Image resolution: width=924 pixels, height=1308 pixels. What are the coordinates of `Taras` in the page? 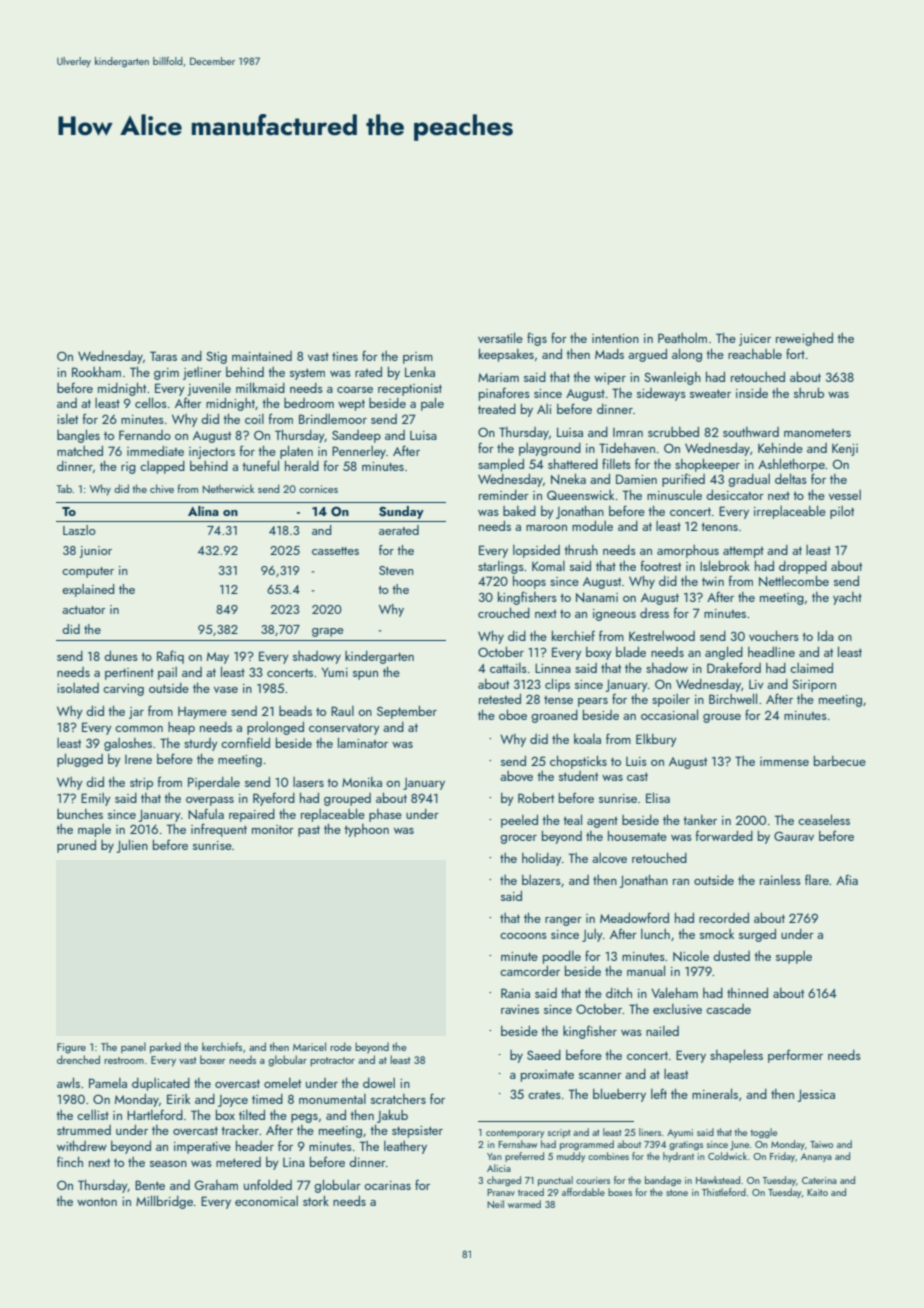 It's located at (163, 356).
